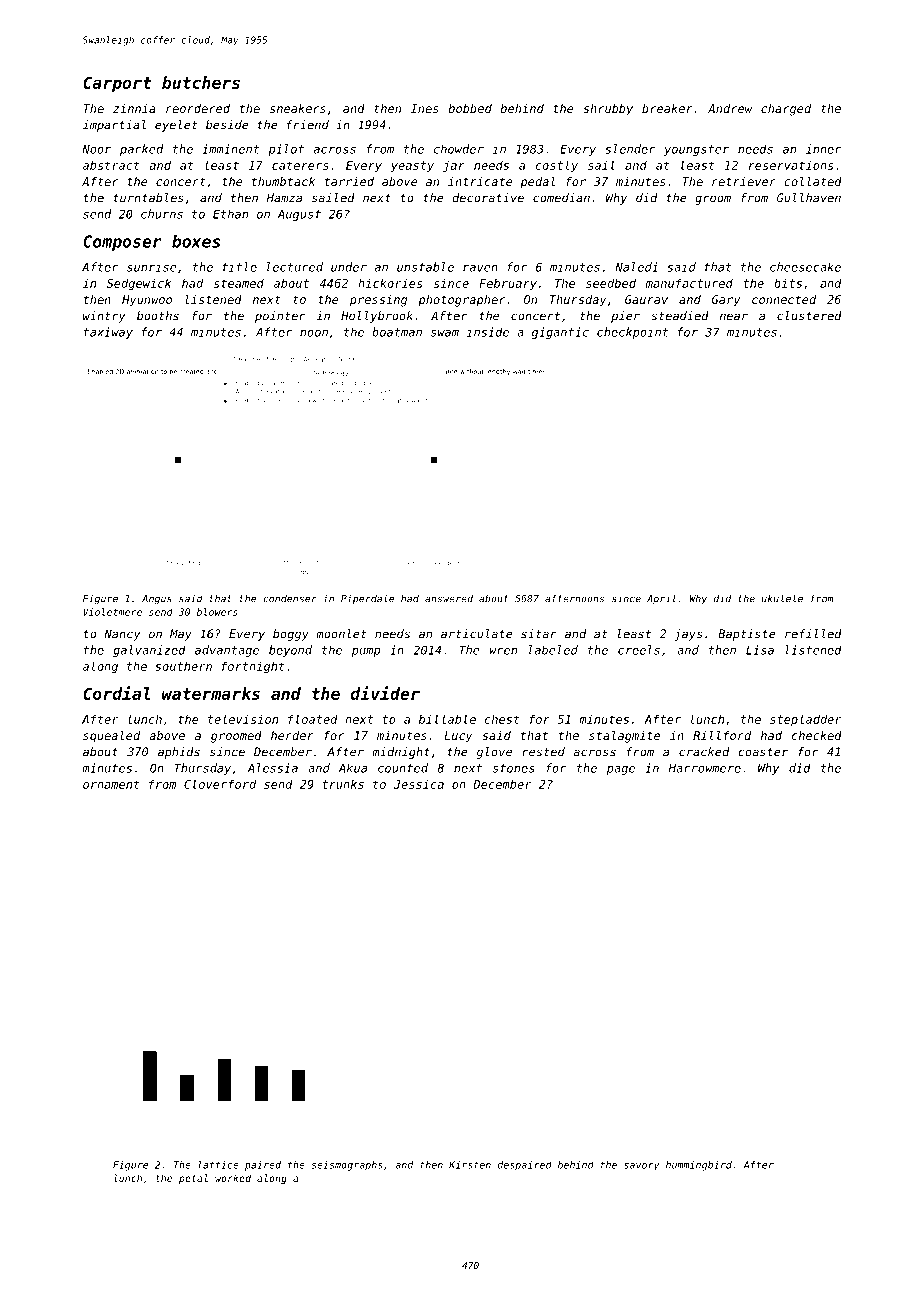  I want to click on Carport, so click(117, 84).
